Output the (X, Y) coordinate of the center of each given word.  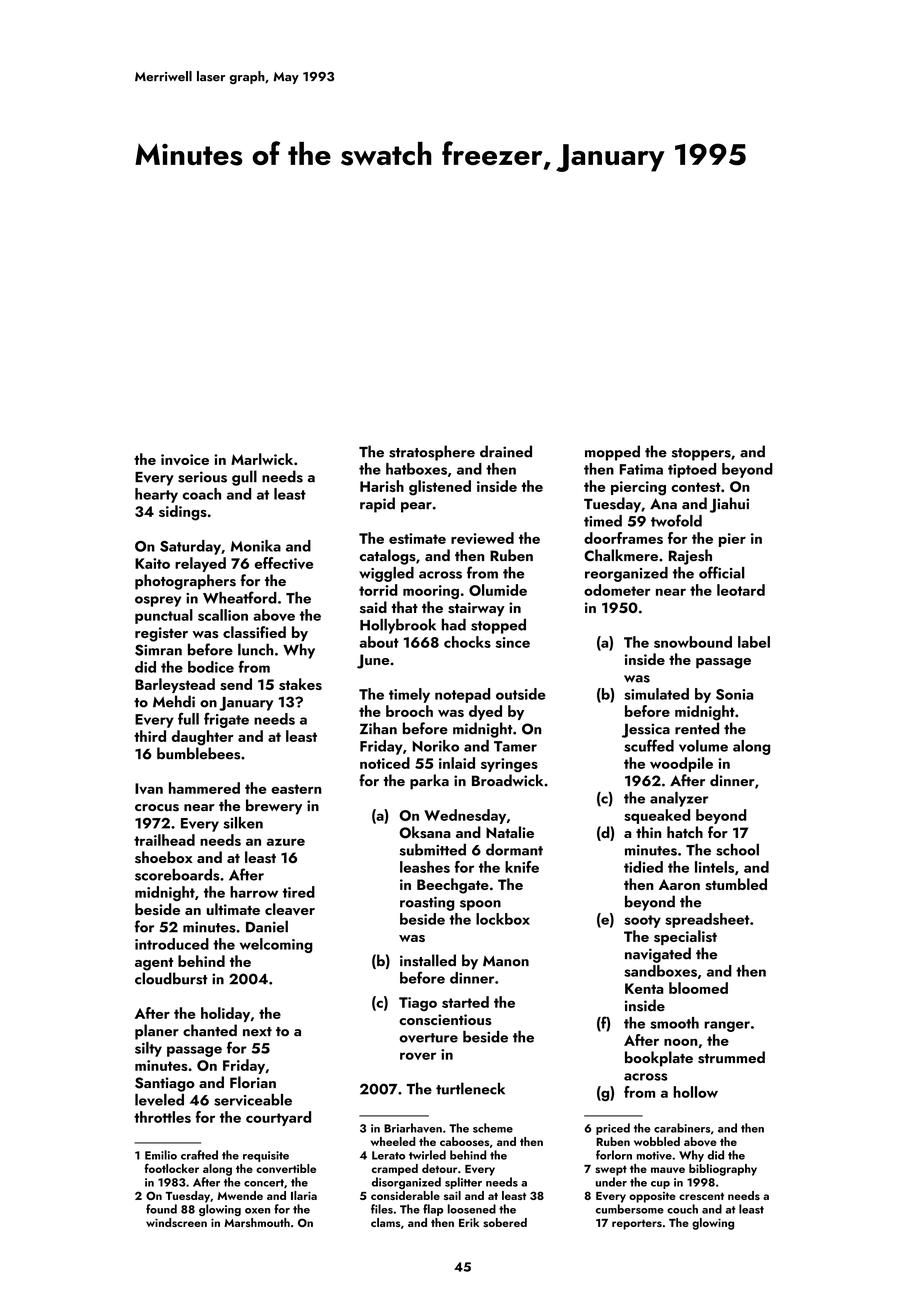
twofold (676, 520)
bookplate (659, 1059)
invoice (185, 459)
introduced (172, 944)
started (465, 1002)
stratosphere (432, 453)
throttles (162, 1117)
